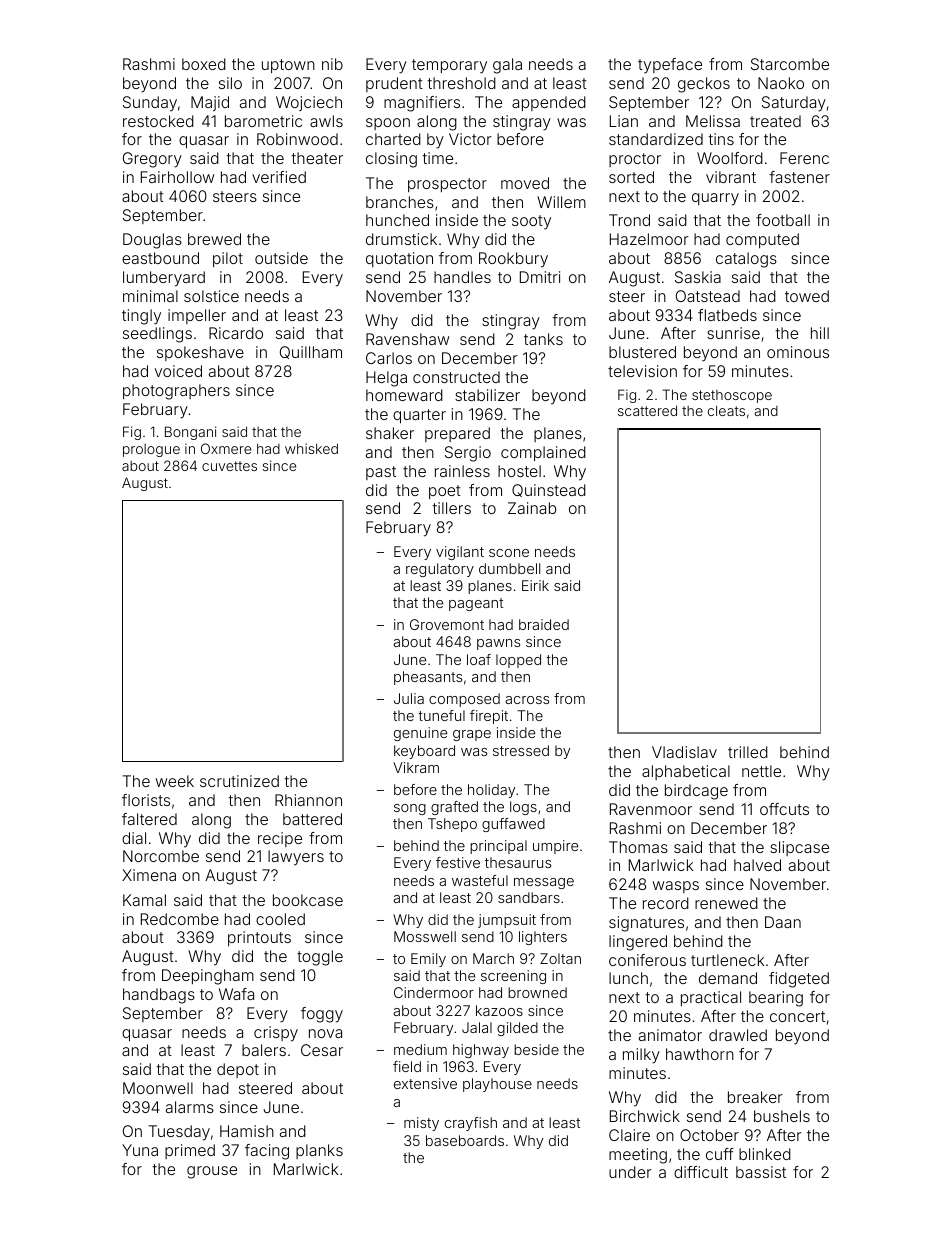  Describe the element at coordinates (308, 800) in the screenshot. I see `Rhiannon` at that location.
